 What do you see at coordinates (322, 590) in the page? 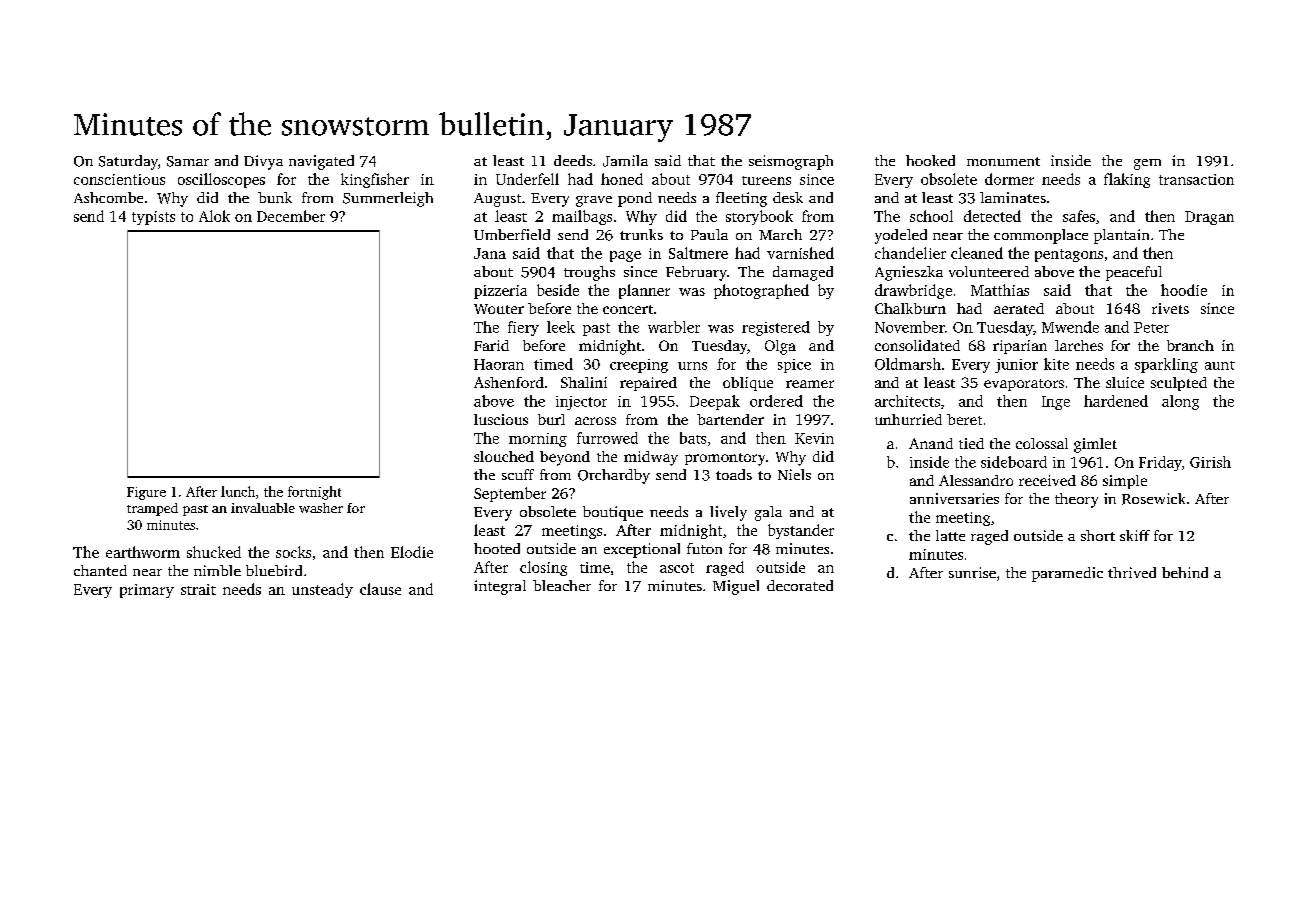
I see `unsteady` at bounding box center [322, 590].
